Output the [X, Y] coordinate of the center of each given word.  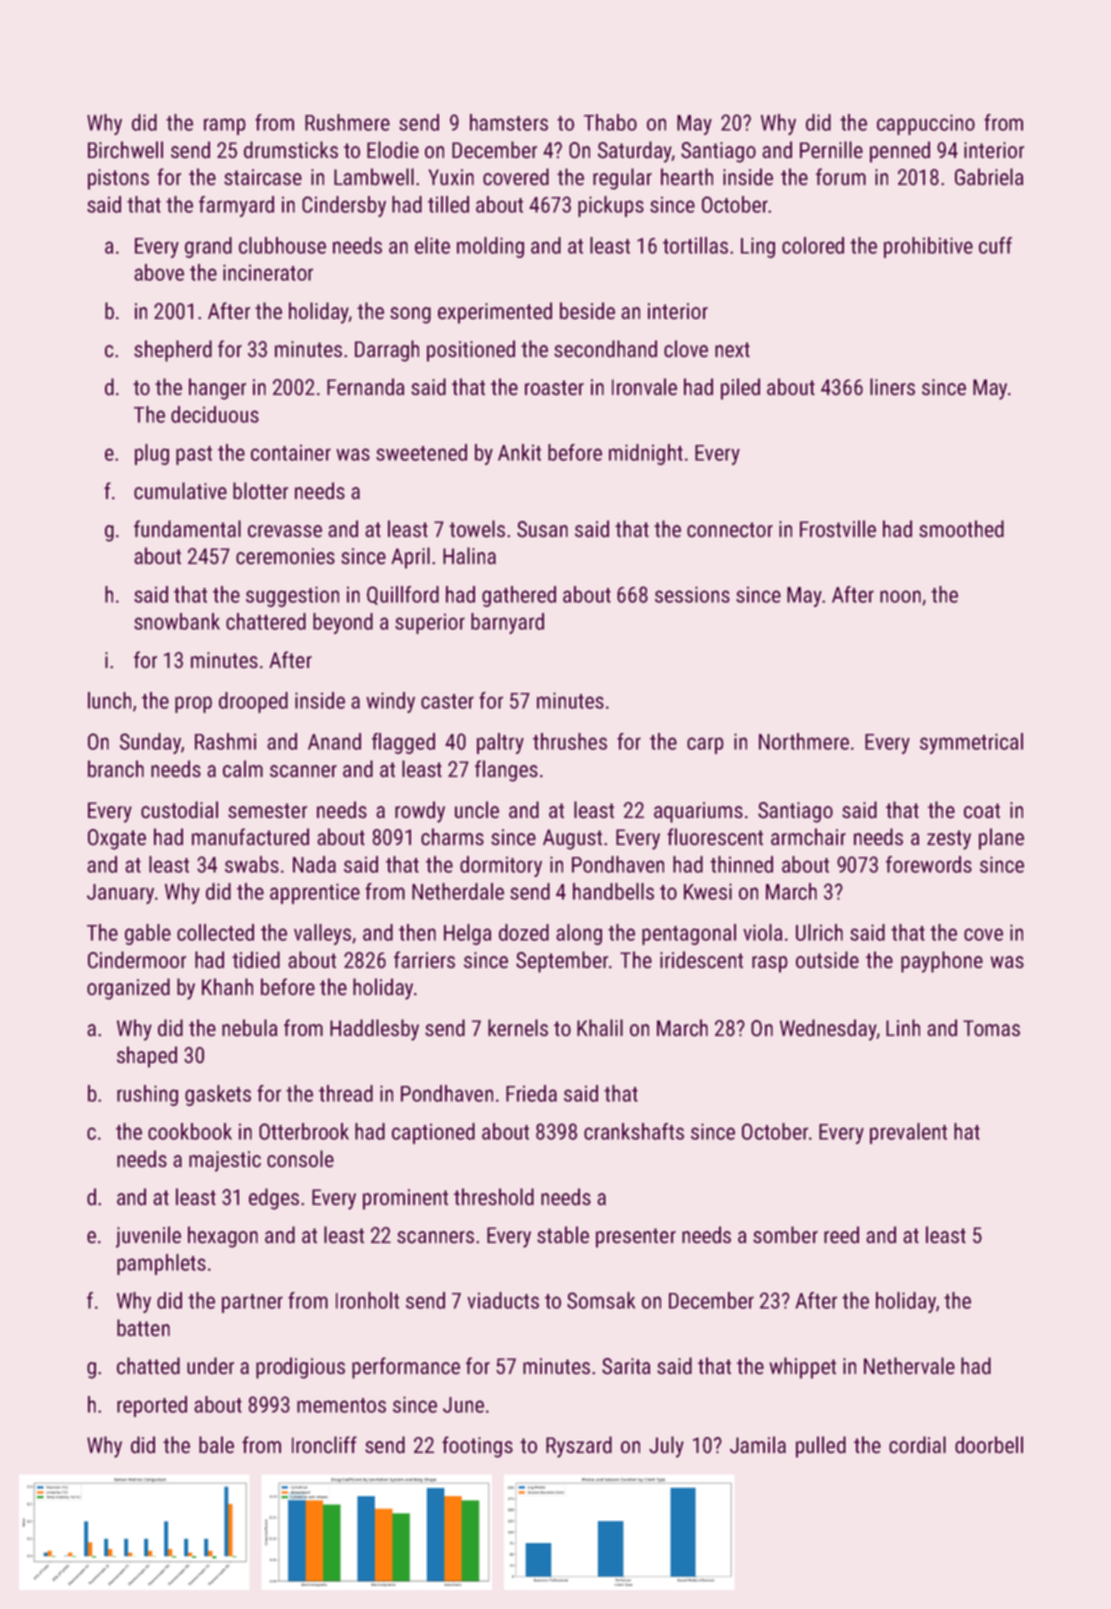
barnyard [507, 623]
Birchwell [125, 150]
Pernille [831, 150]
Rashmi [225, 741]
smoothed [961, 529]
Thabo [610, 122]
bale [216, 1445]
